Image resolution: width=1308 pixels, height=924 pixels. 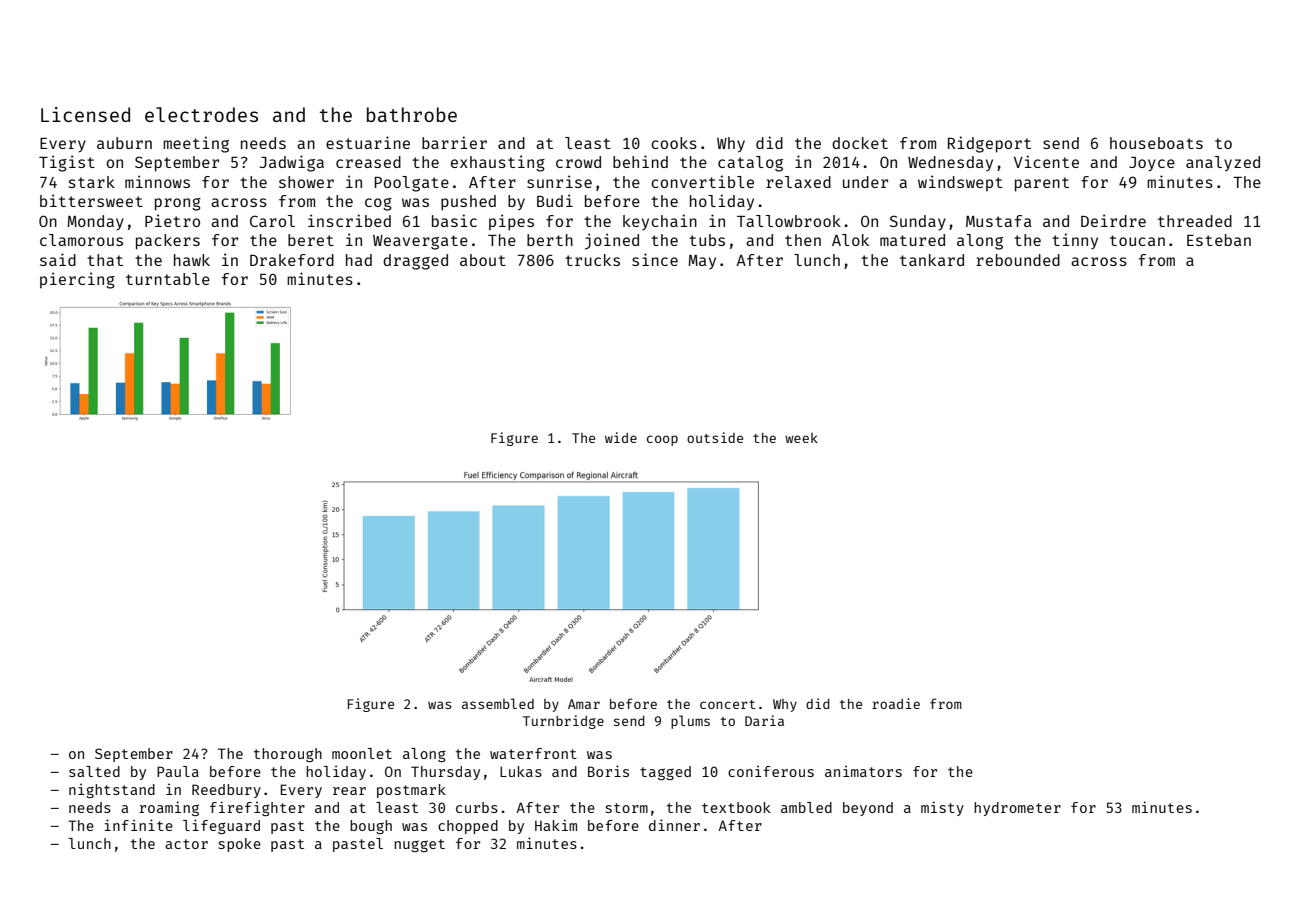 I want to click on toucan, so click(x=1137, y=240).
